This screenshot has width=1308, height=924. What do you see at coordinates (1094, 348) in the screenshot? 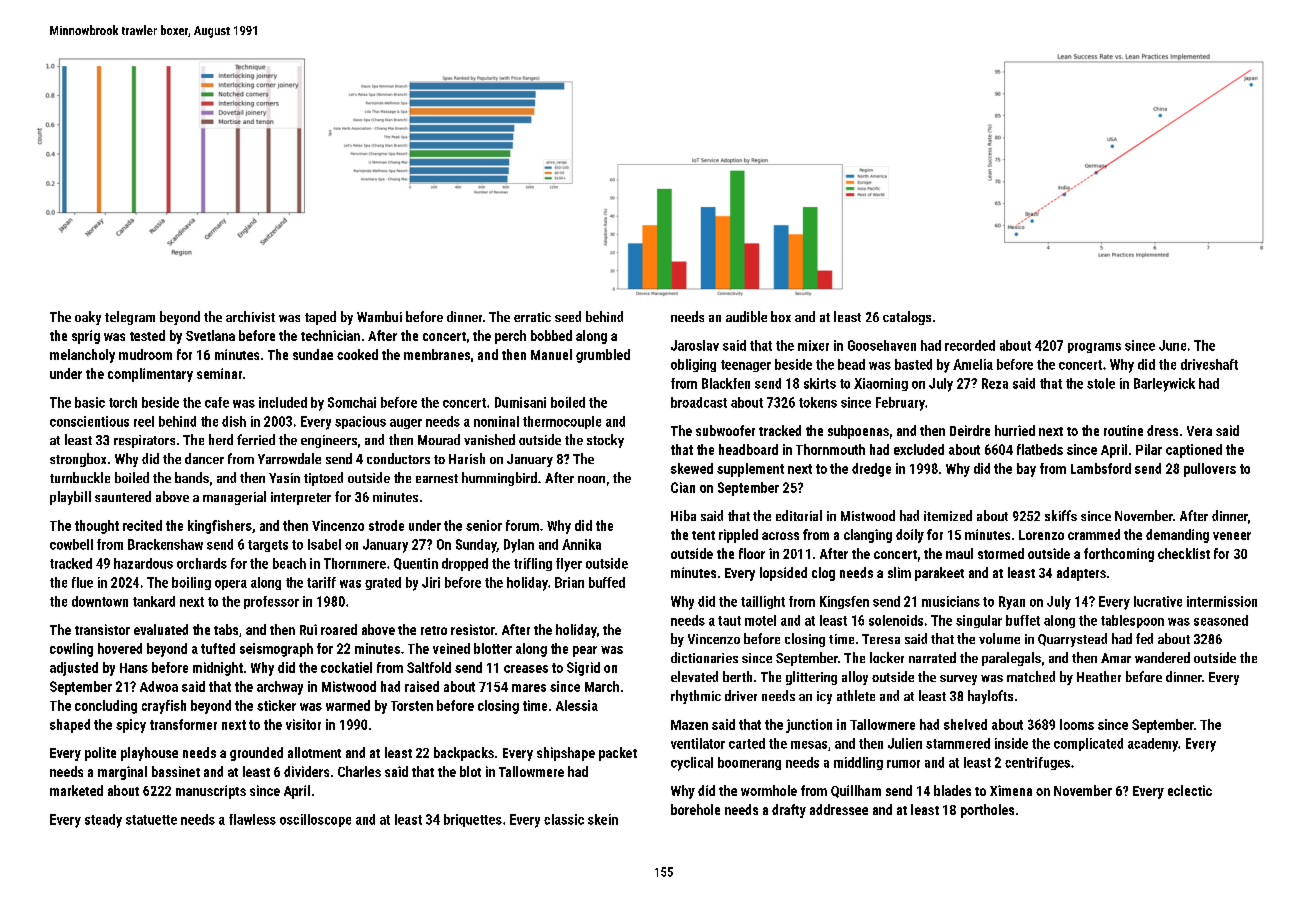
I see `programs` at bounding box center [1094, 348].
